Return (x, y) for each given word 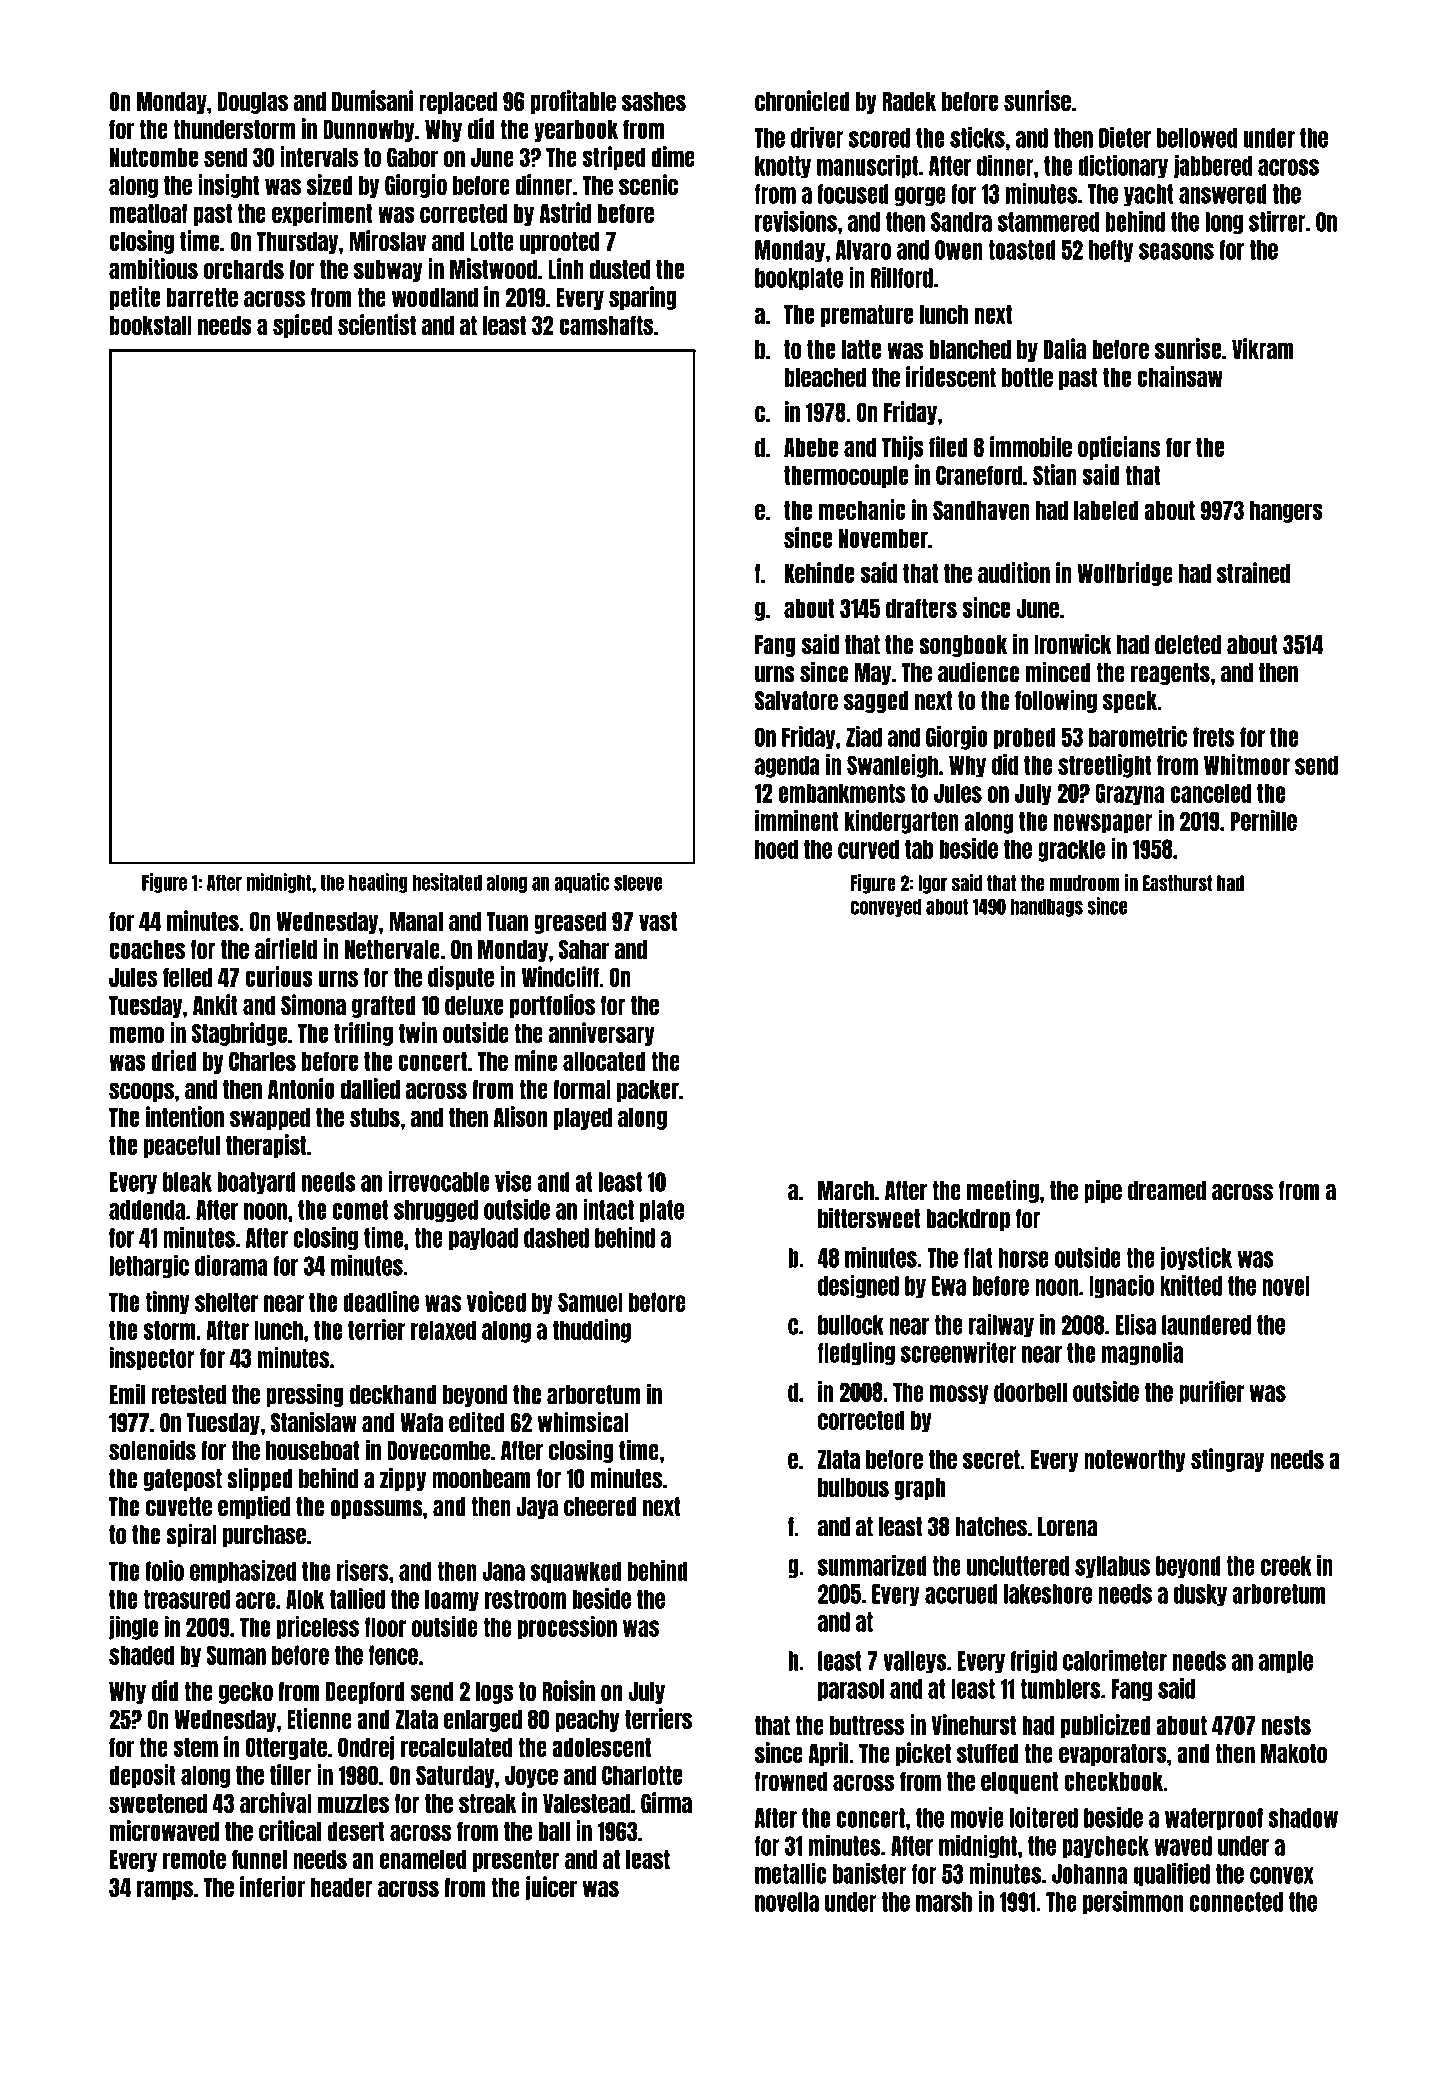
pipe (1103, 1191)
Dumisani (372, 100)
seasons (1176, 251)
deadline (381, 1301)
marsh (944, 1902)
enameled (423, 1859)
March (846, 1191)
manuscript (867, 166)
